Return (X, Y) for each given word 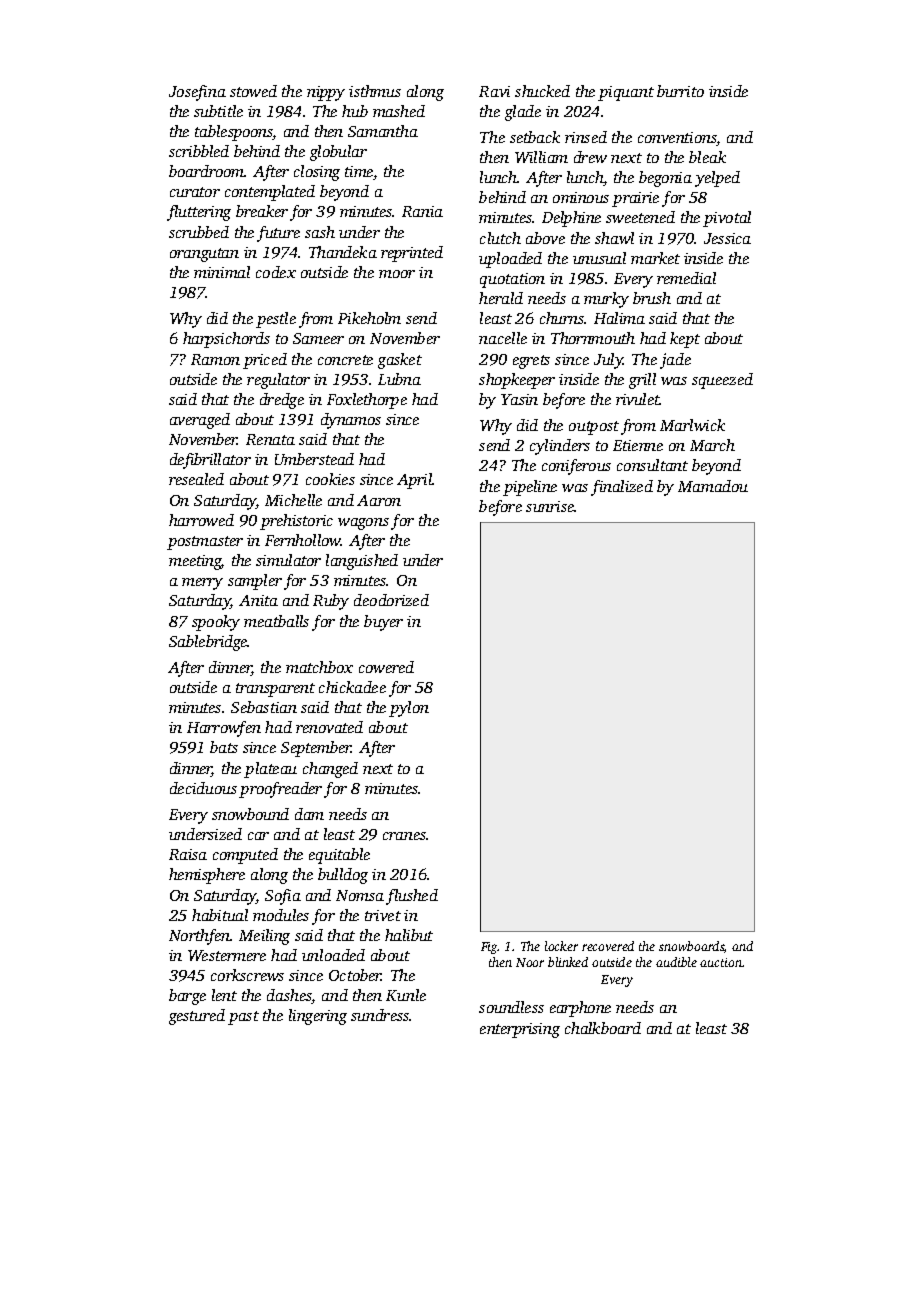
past (243, 1018)
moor (397, 274)
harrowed (201, 520)
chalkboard (603, 1028)
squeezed (722, 381)
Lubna (399, 379)
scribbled (199, 151)
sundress (380, 1015)
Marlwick (692, 425)
